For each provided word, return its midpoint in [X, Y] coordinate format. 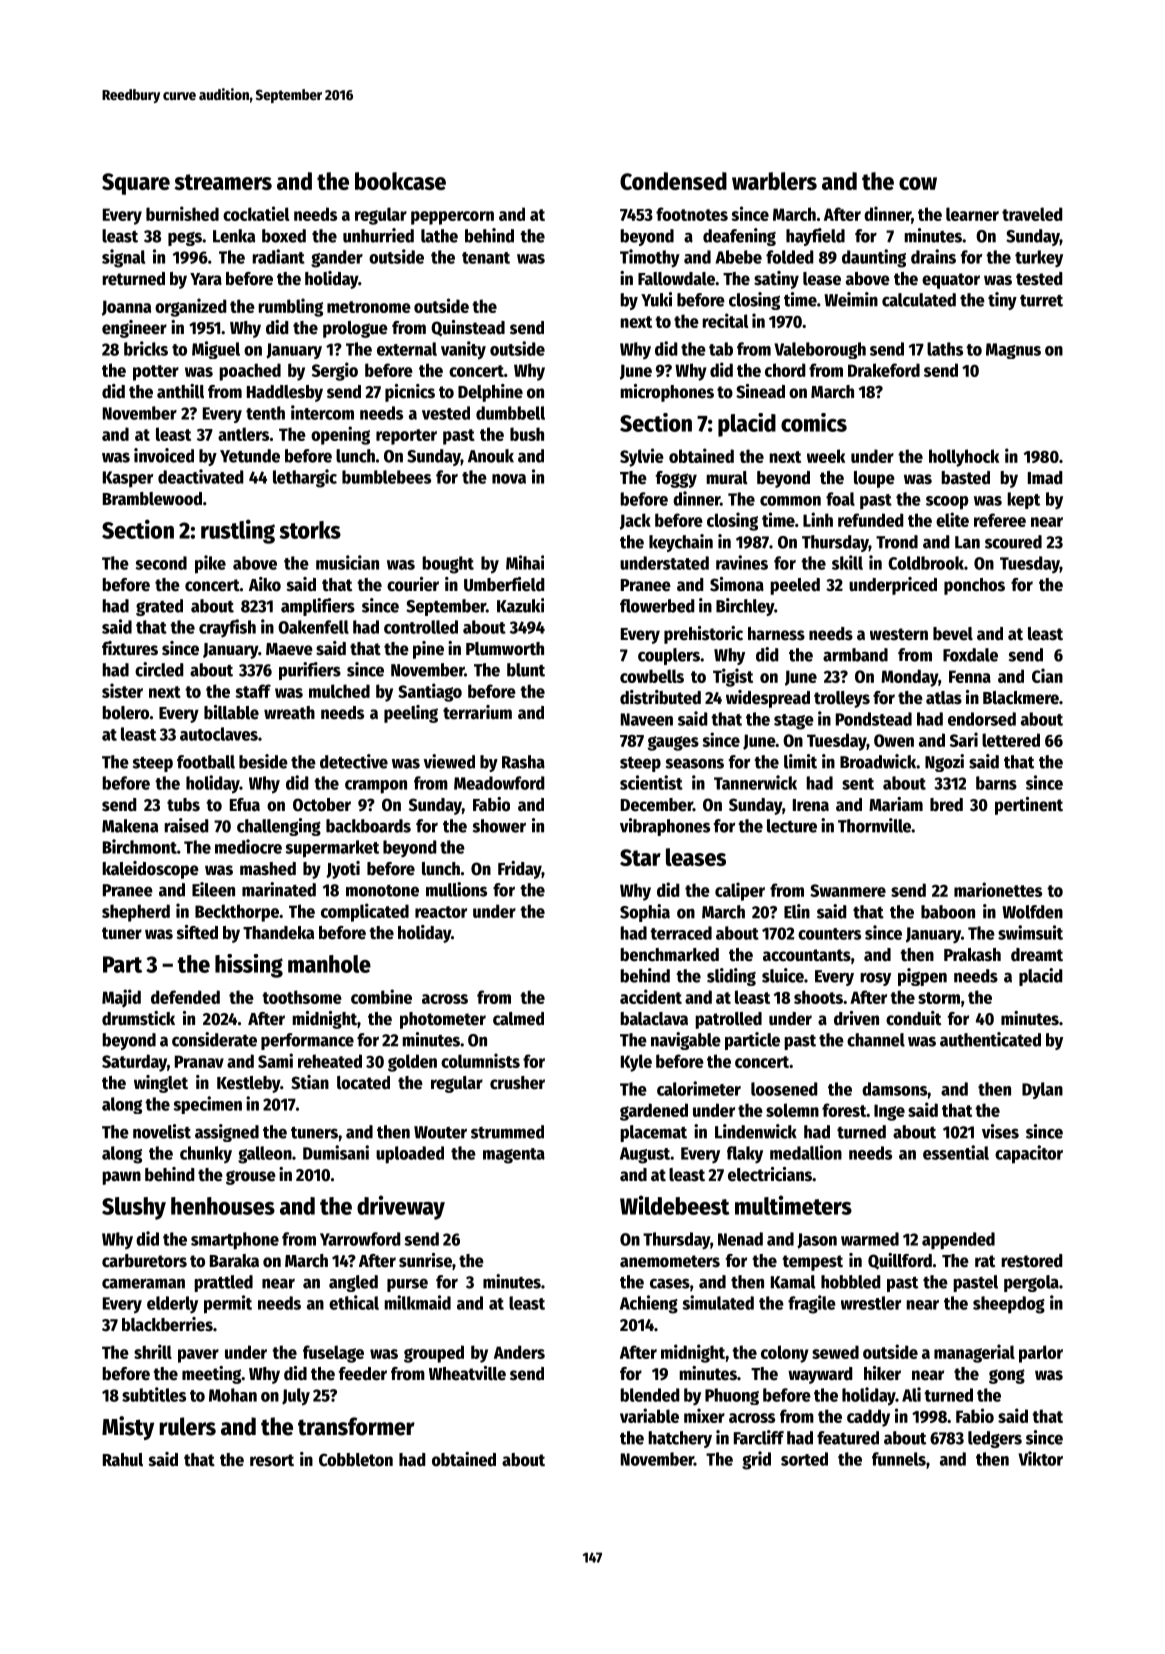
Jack [635, 521]
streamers [223, 182]
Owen [894, 740]
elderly [172, 1305]
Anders [519, 1352]
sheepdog [1009, 1305]
